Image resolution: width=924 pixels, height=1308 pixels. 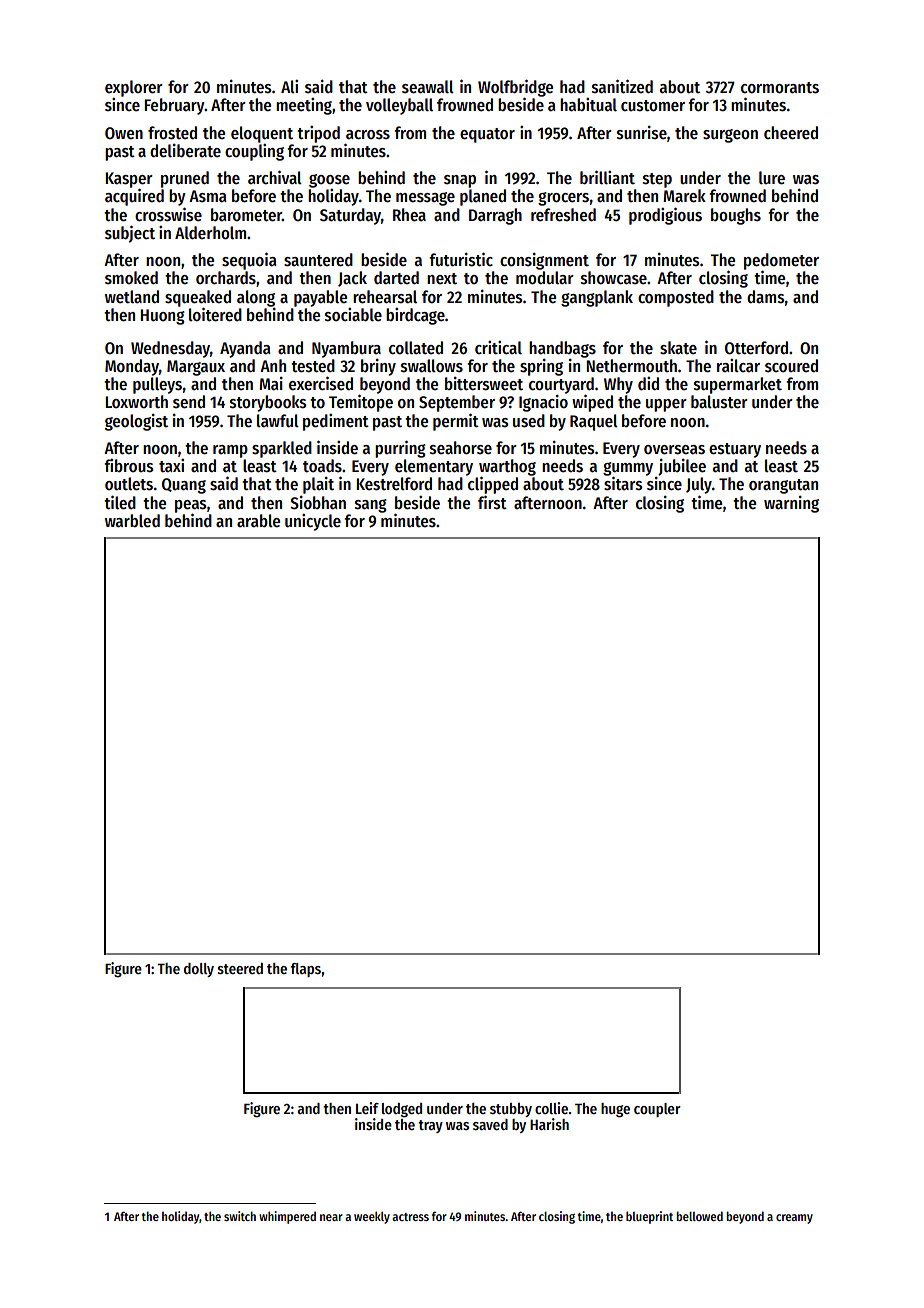 What do you see at coordinates (240, 968) in the screenshot?
I see `steered` at bounding box center [240, 968].
